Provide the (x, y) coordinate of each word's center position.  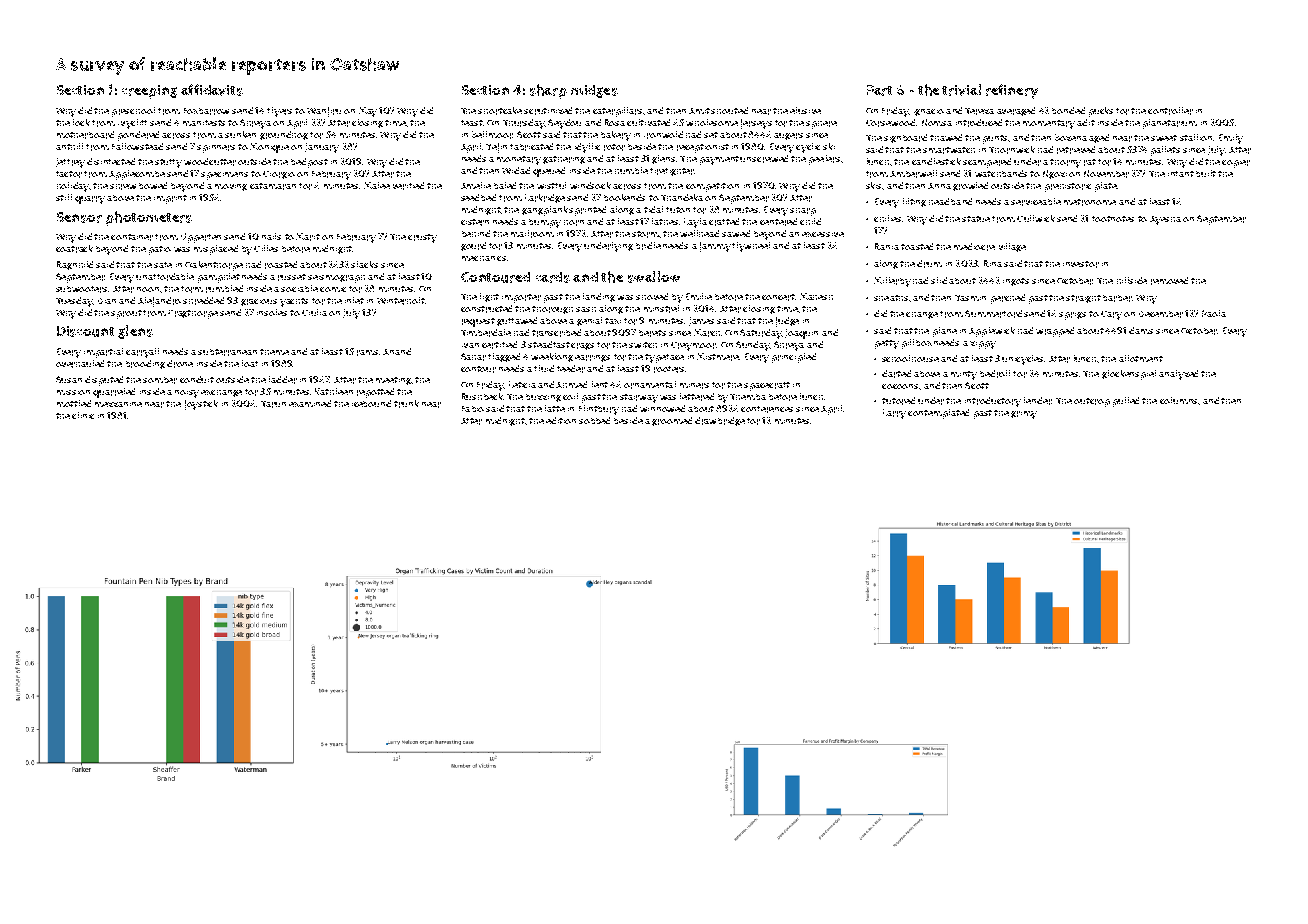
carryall (142, 353)
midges (594, 91)
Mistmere (718, 357)
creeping (149, 92)
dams (1141, 330)
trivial (961, 90)
